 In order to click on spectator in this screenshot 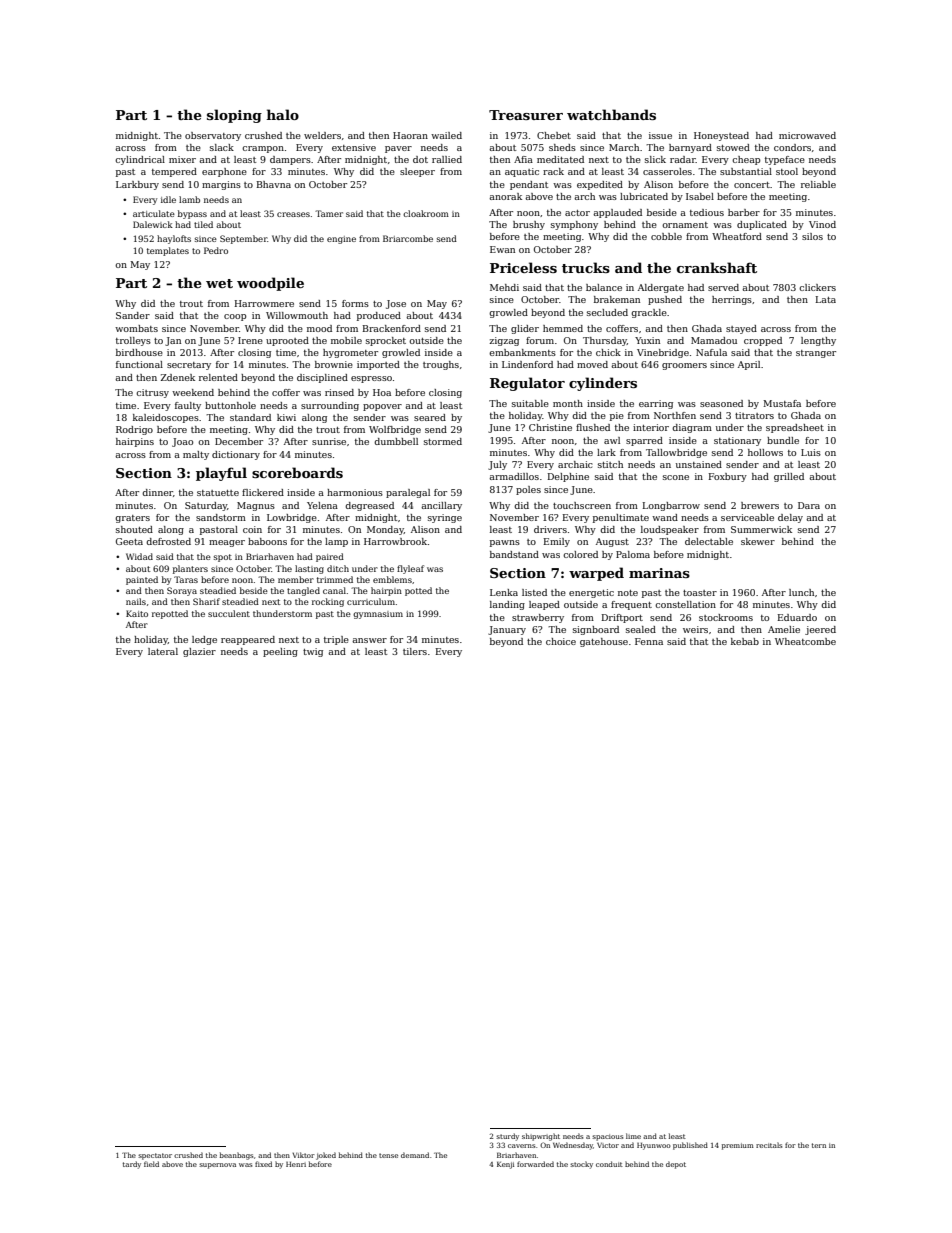, I will do `click(155, 1156)`.
